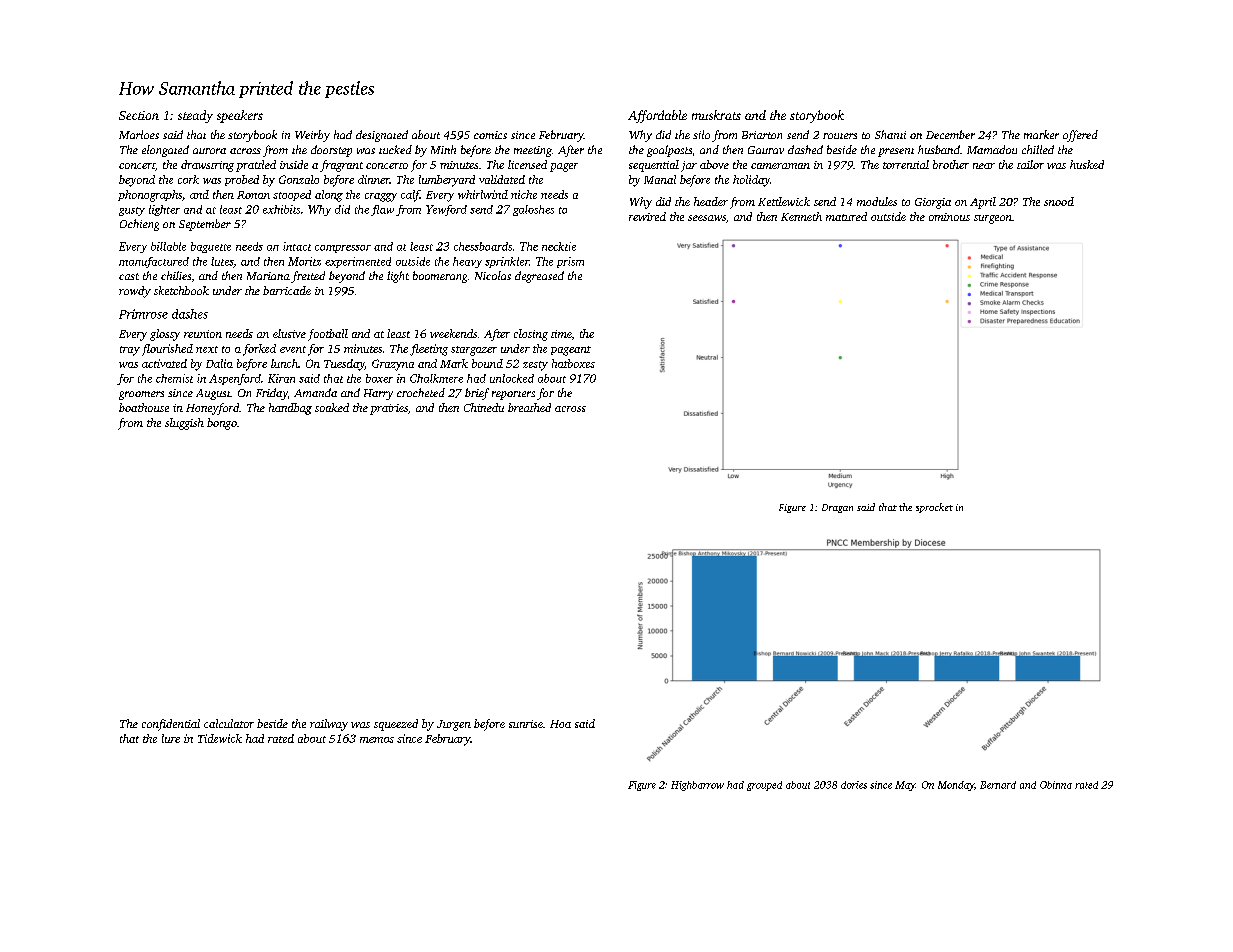 The image size is (1233, 952). What do you see at coordinates (389, 409) in the document?
I see `prairies` at bounding box center [389, 409].
